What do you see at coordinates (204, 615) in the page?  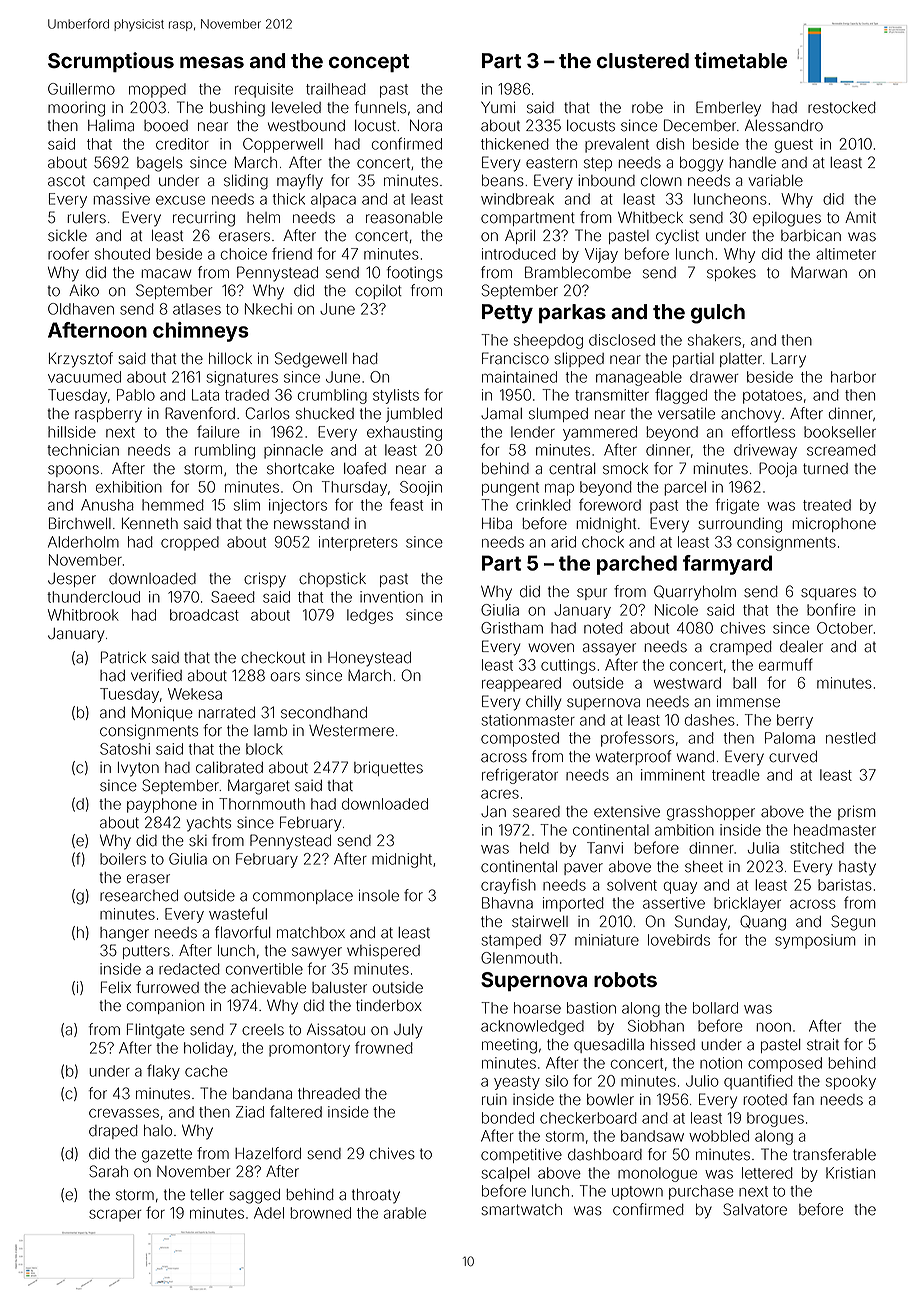 I see `broadcast` at bounding box center [204, 615].
